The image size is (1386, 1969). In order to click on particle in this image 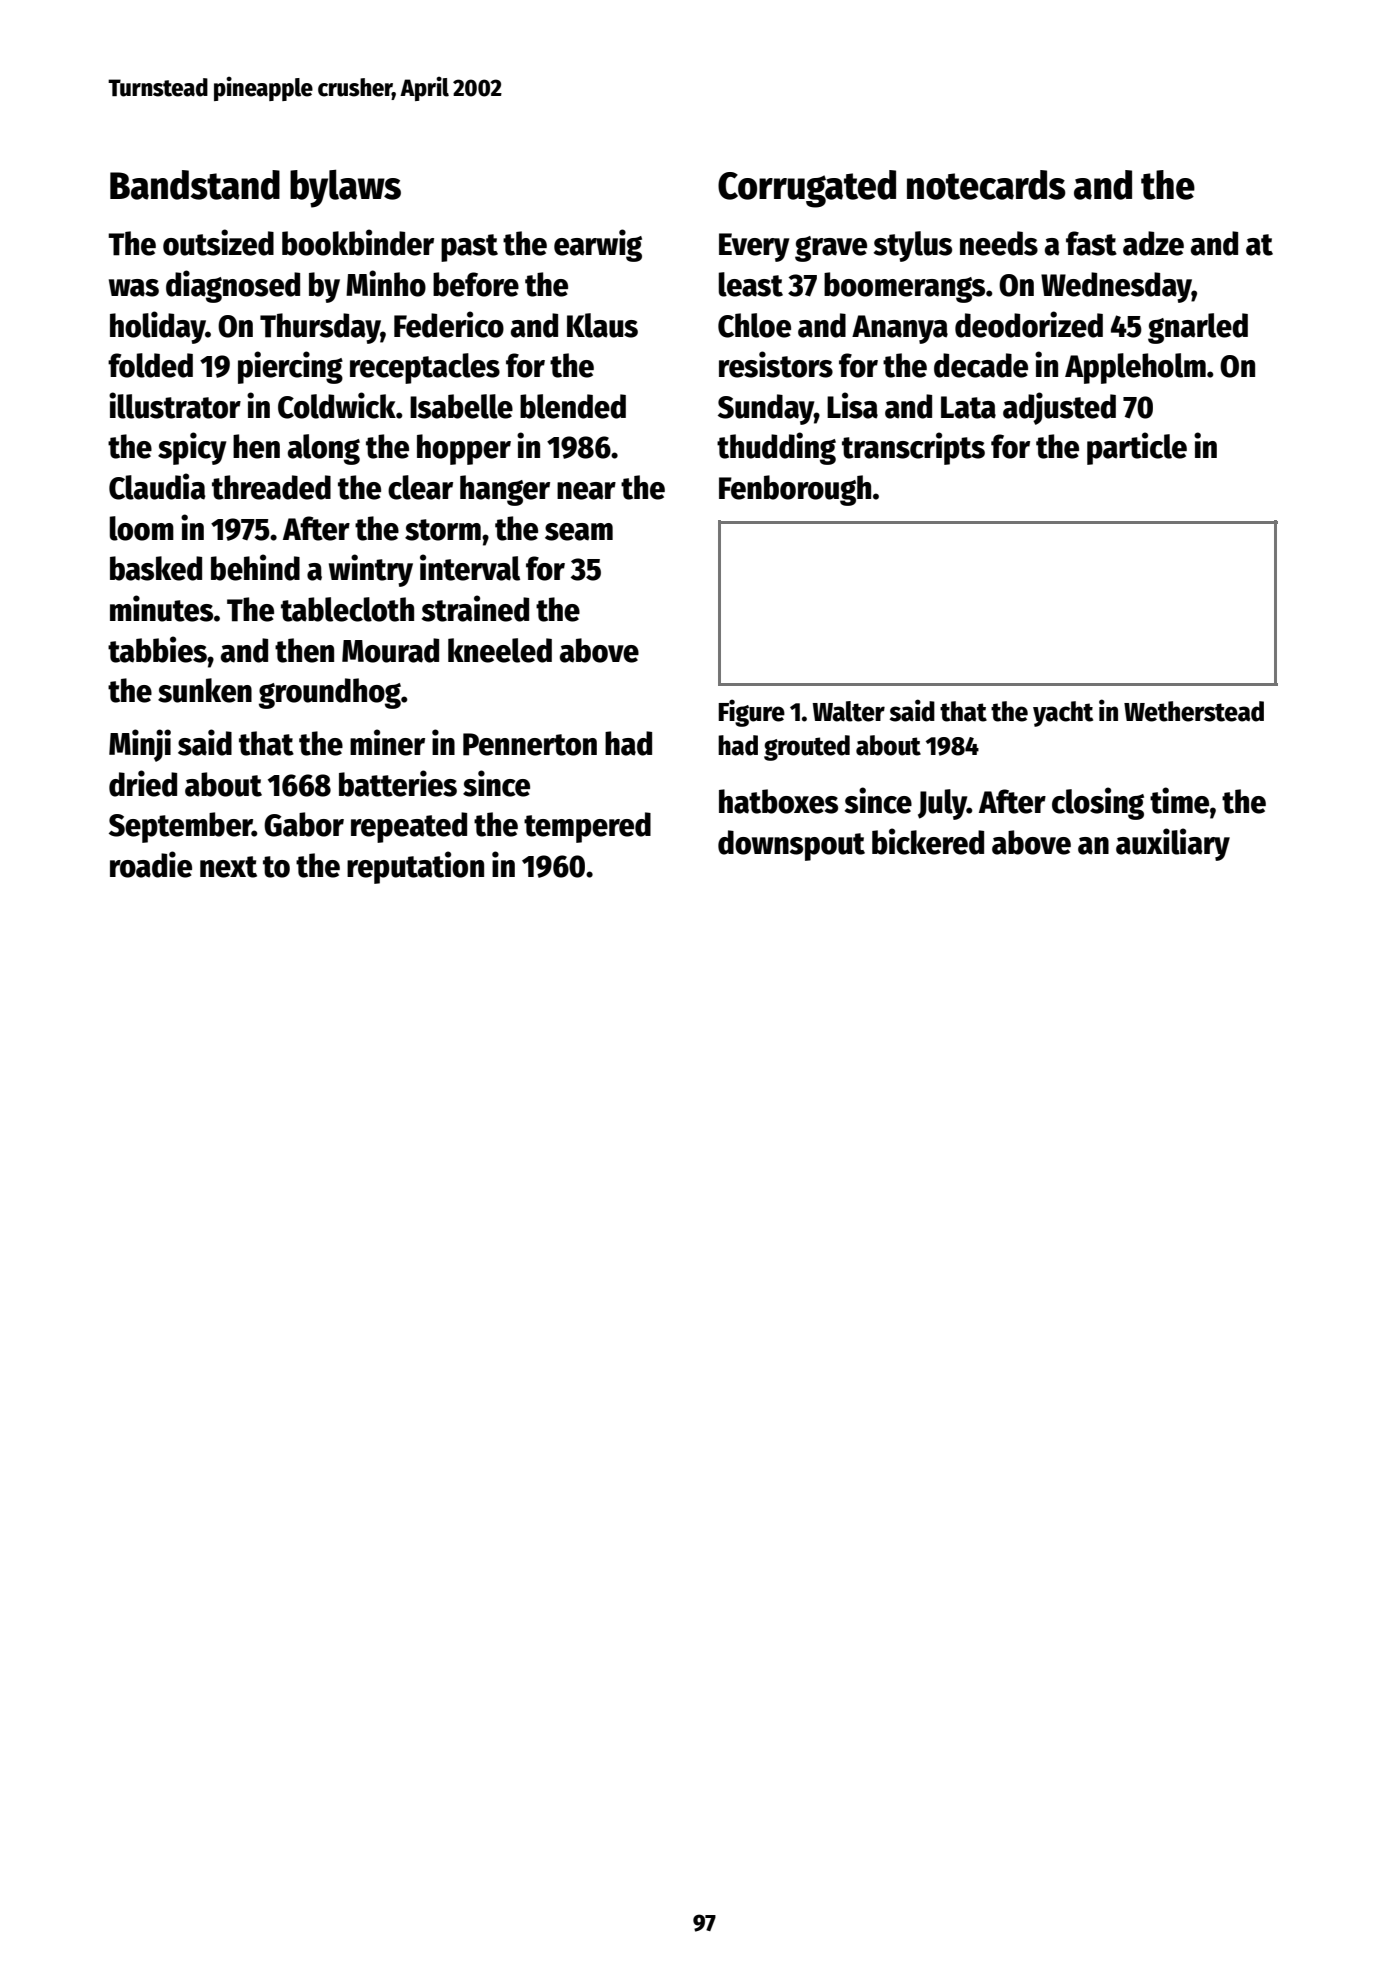, I will do `click(1137, 448)`.
